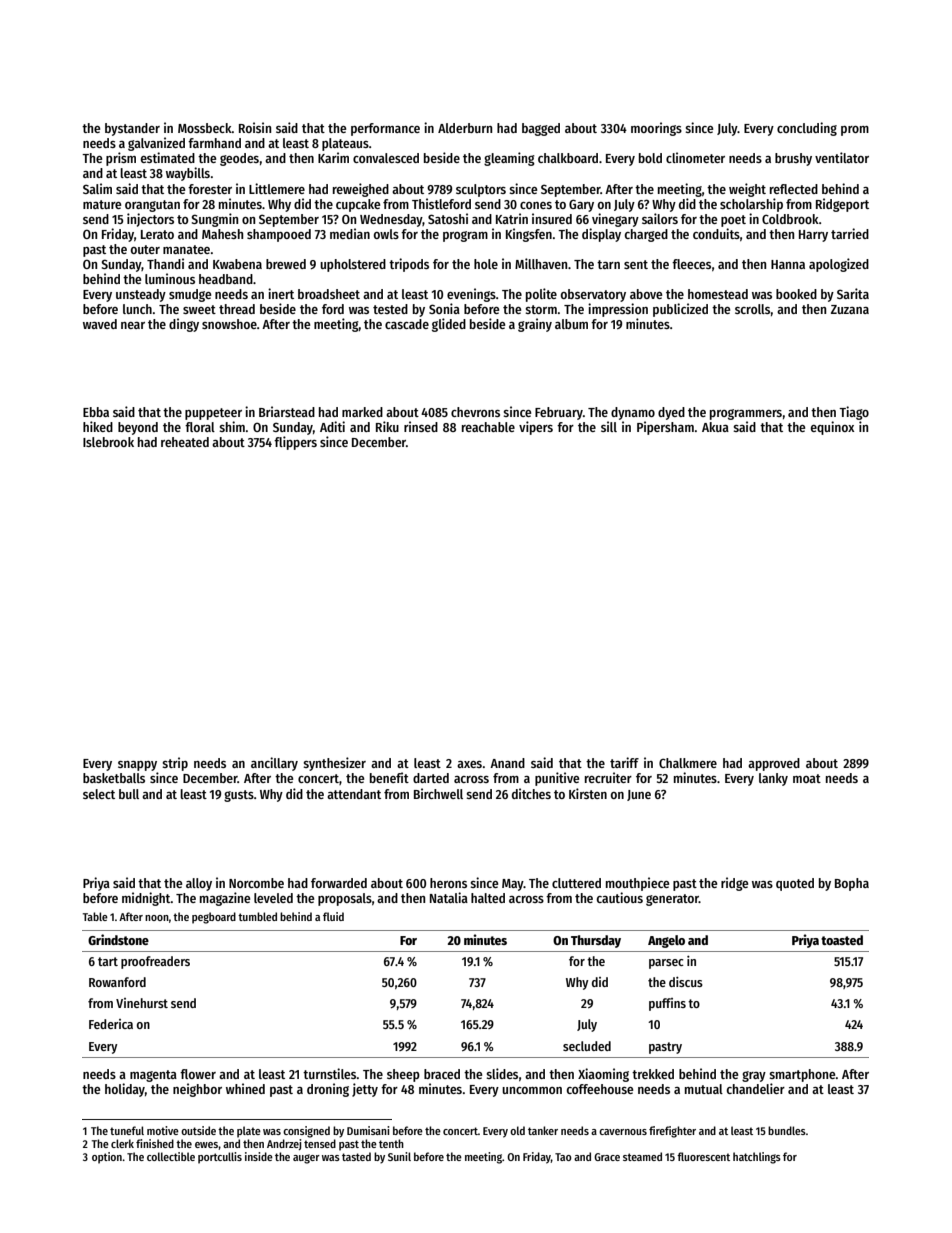 The image size is (952, 1233). What do you see at coordinates (199, 884) in the page?
I see `alloy` at bounding box center [199, 884].
